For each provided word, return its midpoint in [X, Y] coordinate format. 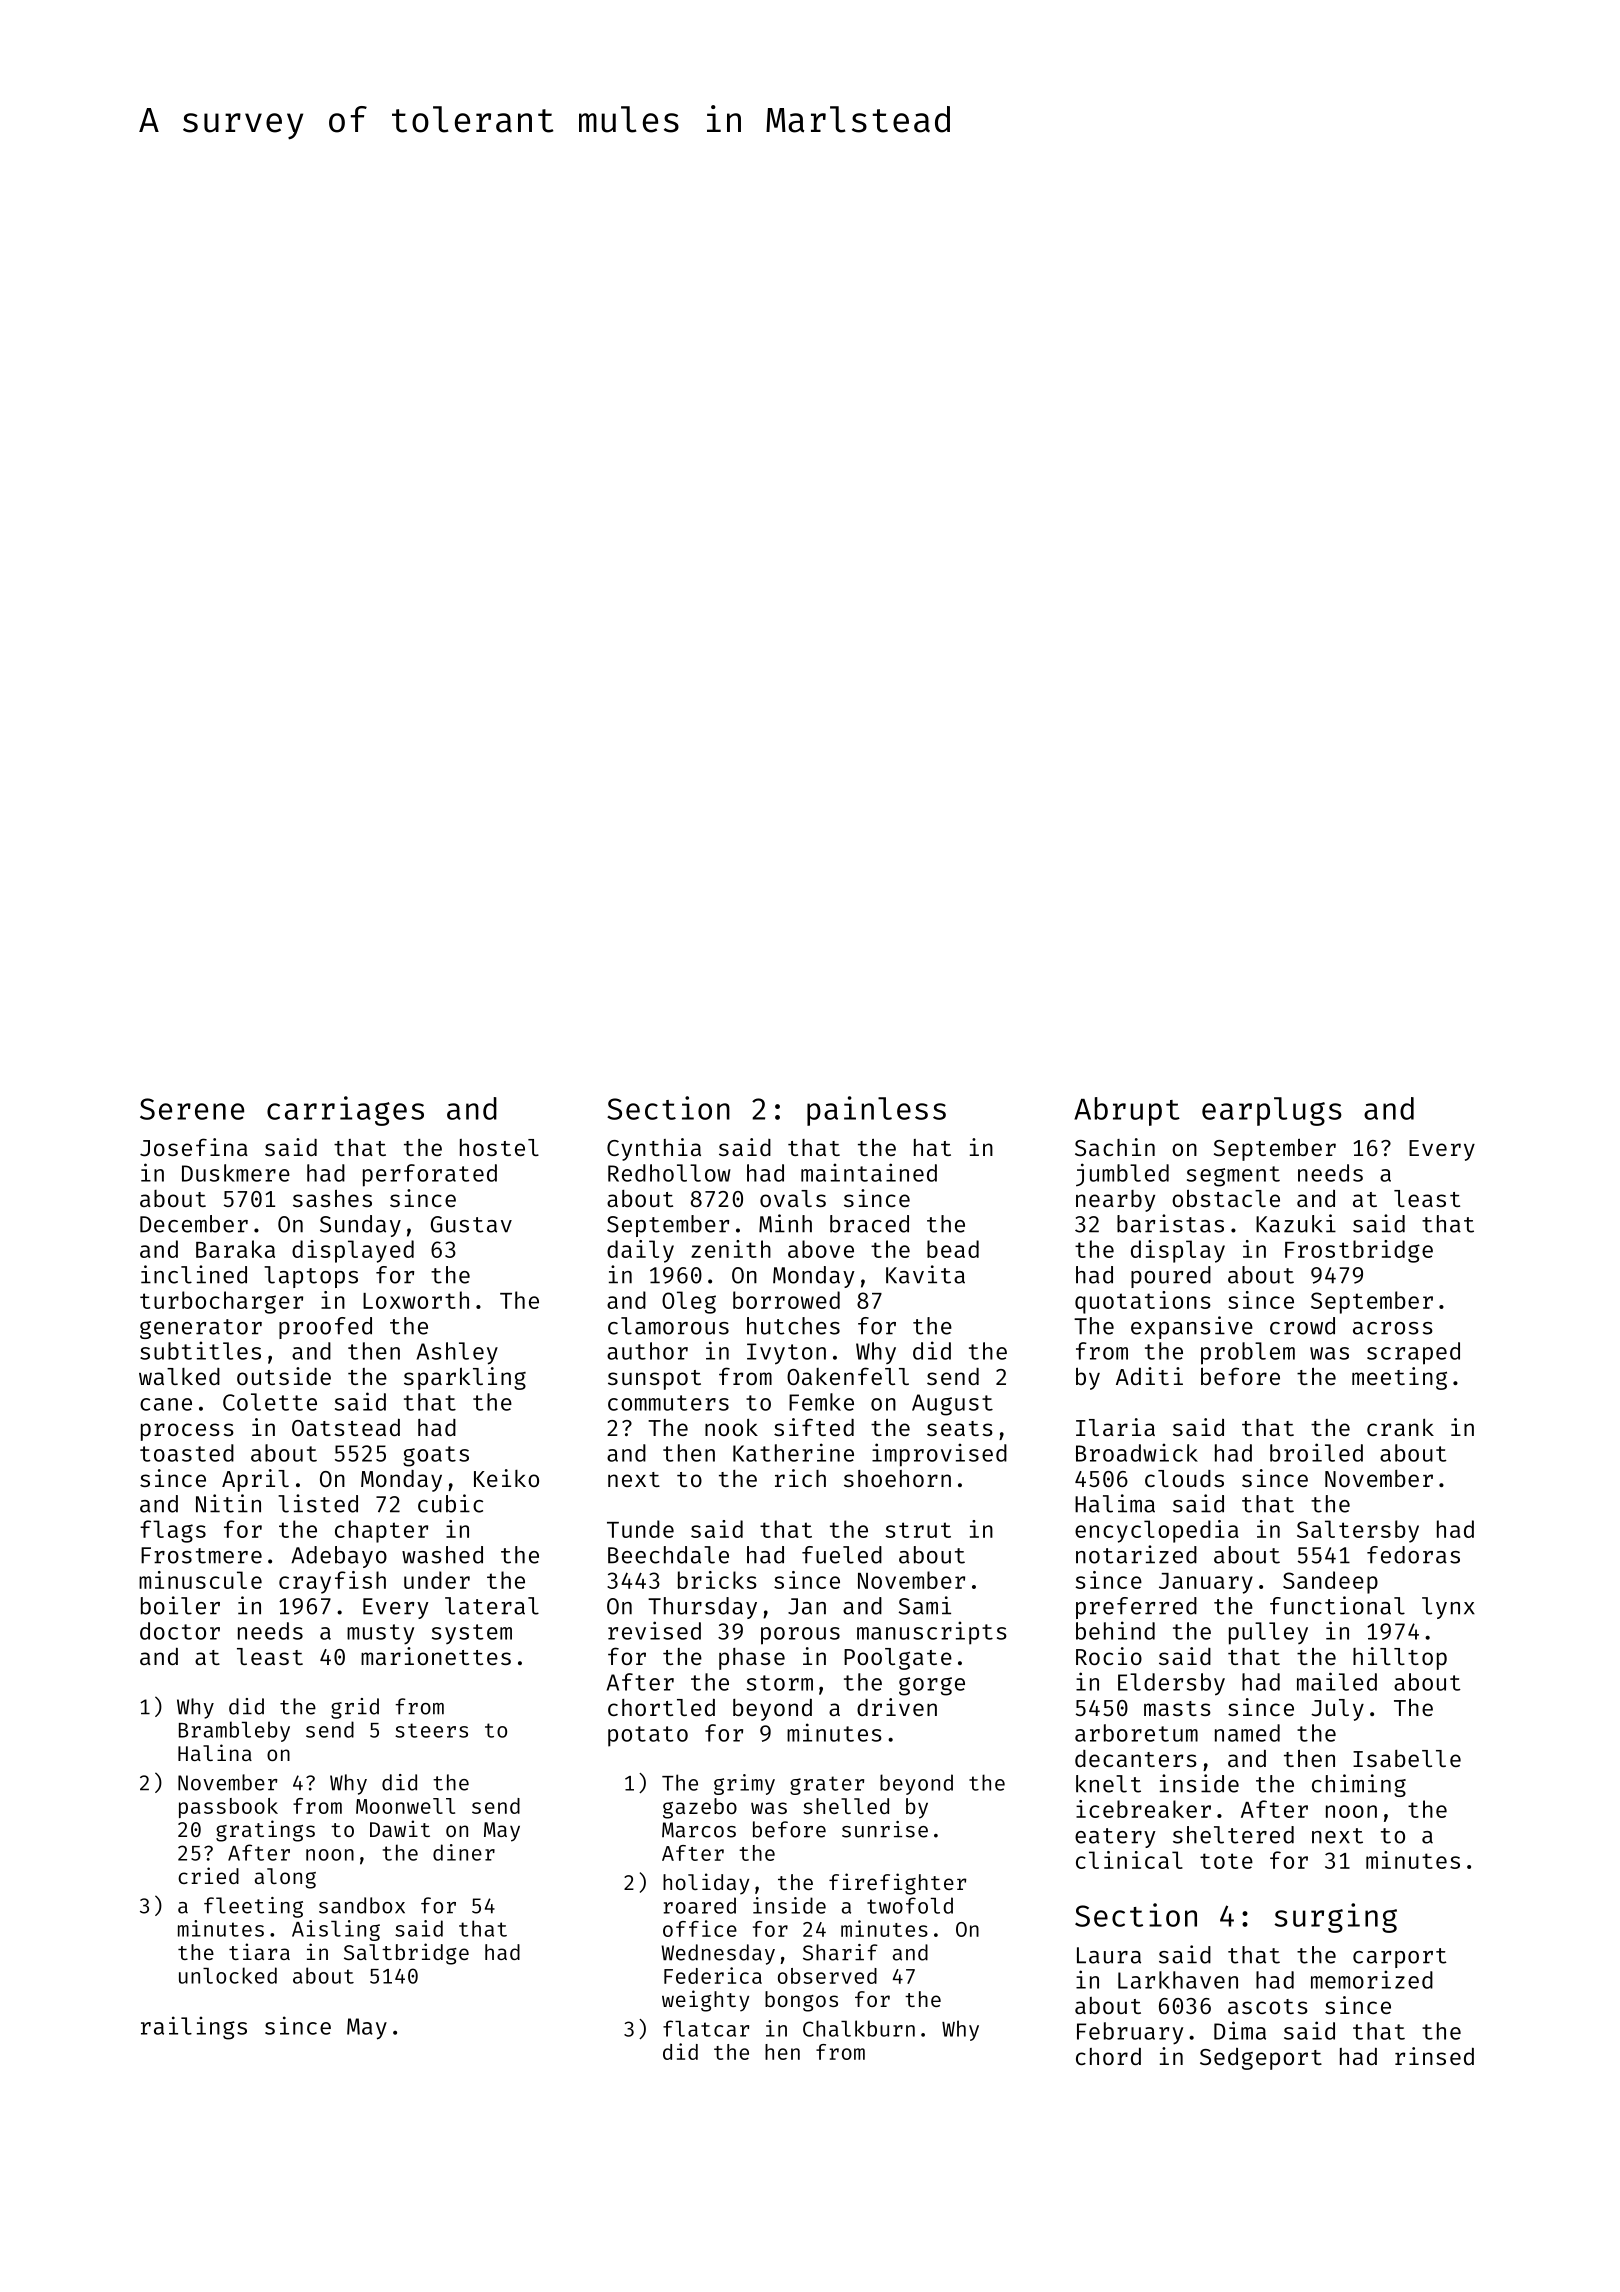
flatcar [706, 2028]
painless [876, 1111]
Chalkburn [859, 2028]
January [1206, 1583]
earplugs [1272, 1111]
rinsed [1434, 2056]
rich [800, 1478]
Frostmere [201, 1555]
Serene [192, 1109]
